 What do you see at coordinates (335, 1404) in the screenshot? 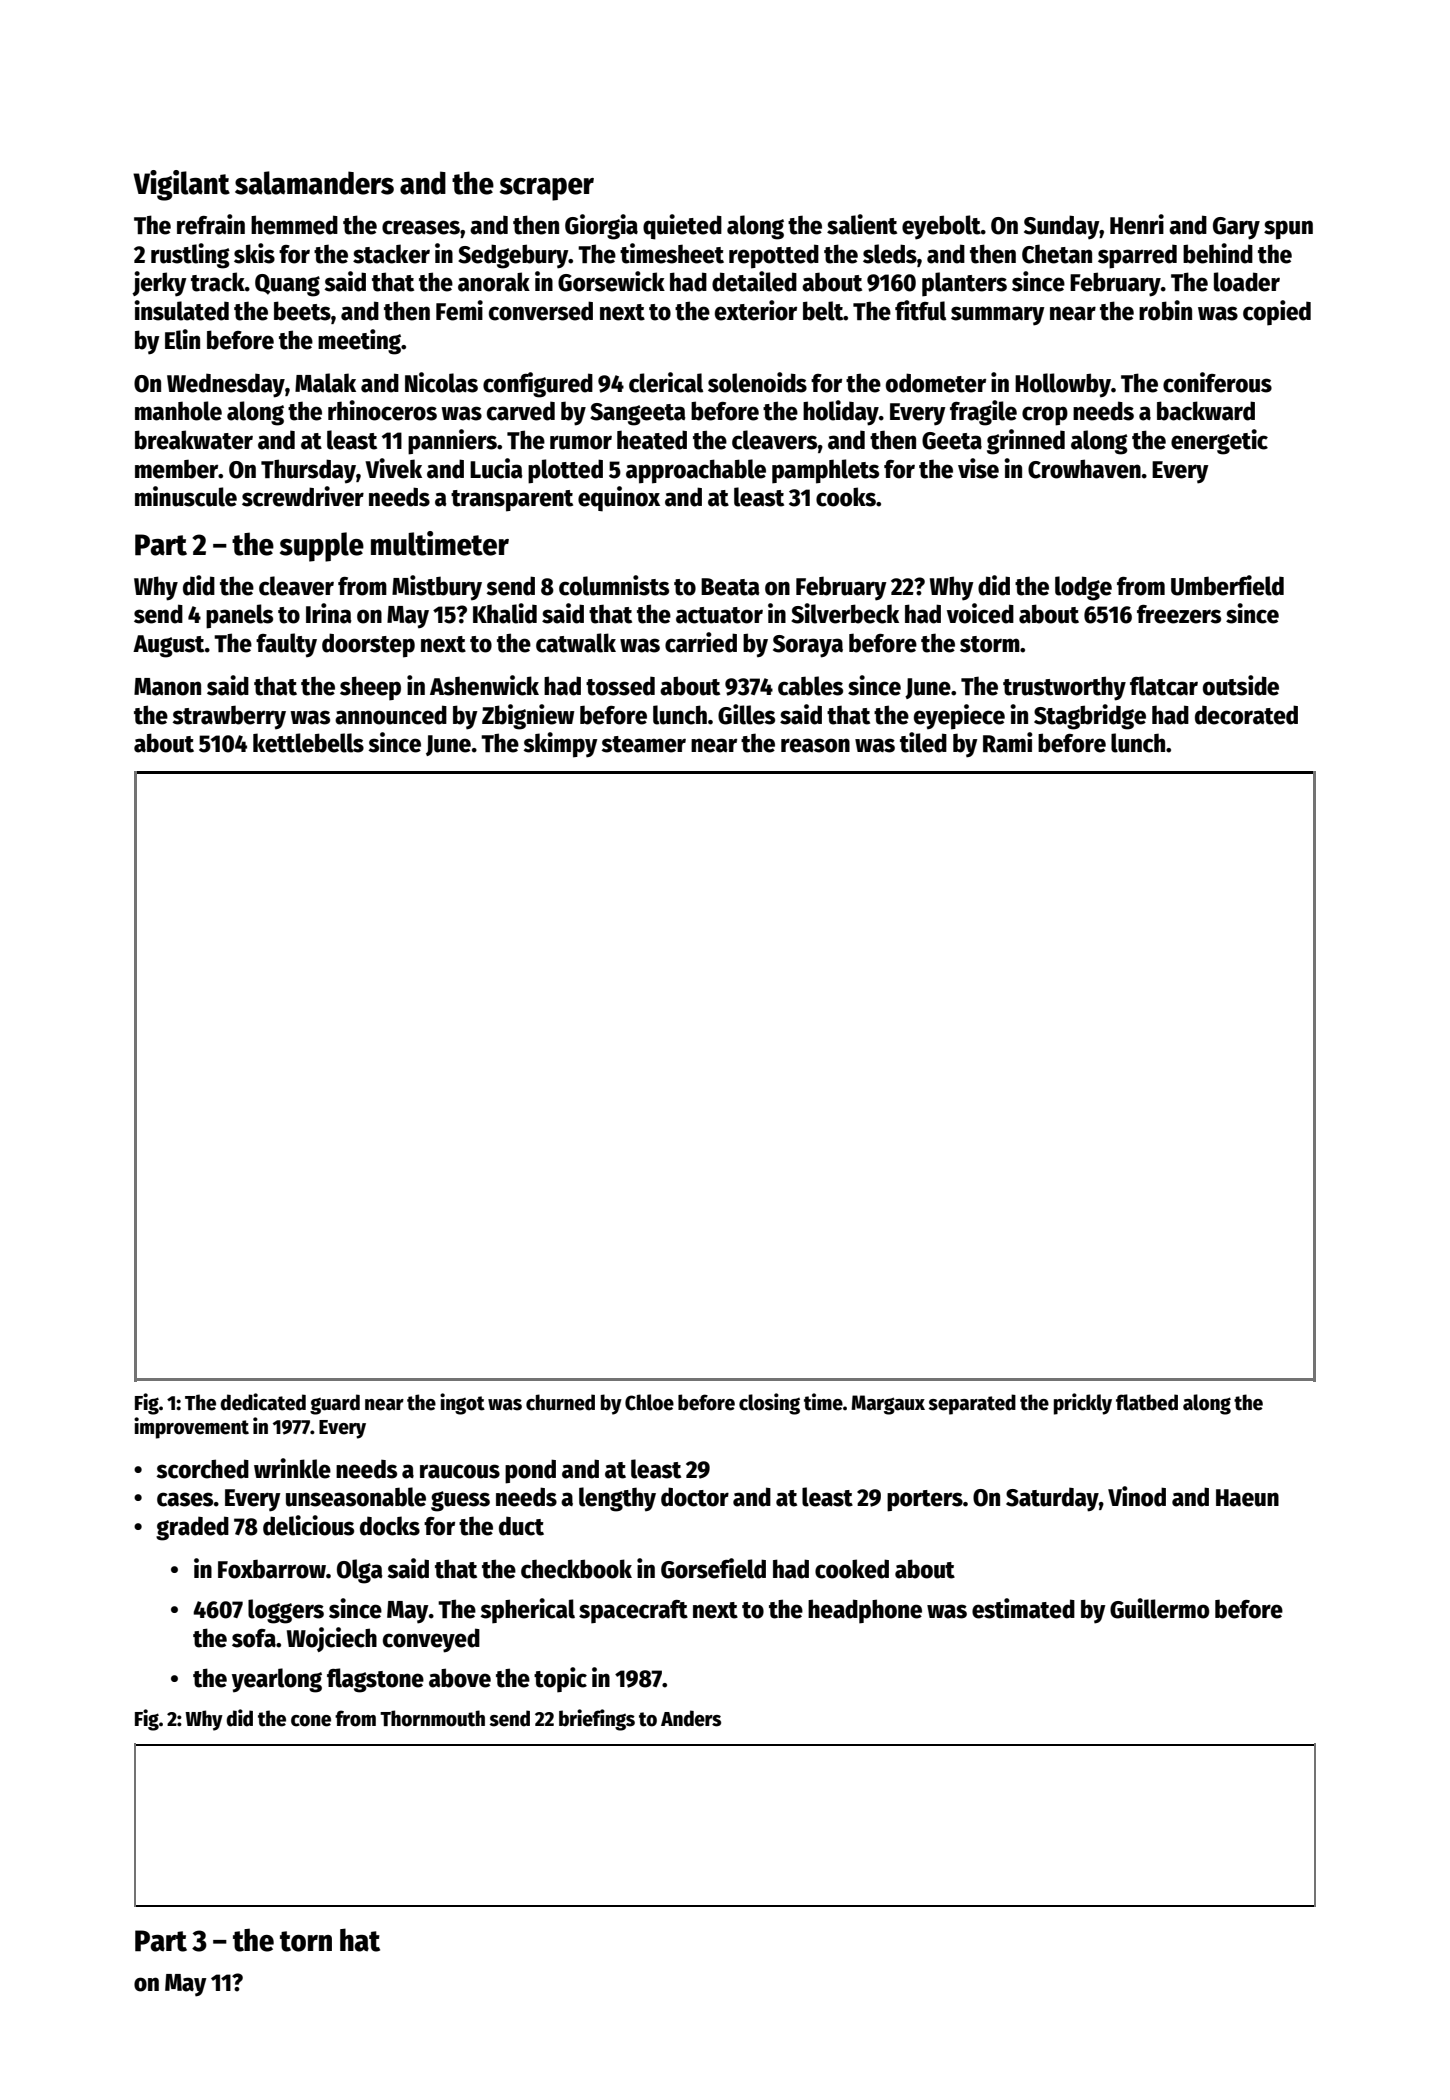
I see `guard` at bounding box center [335, 1404].
